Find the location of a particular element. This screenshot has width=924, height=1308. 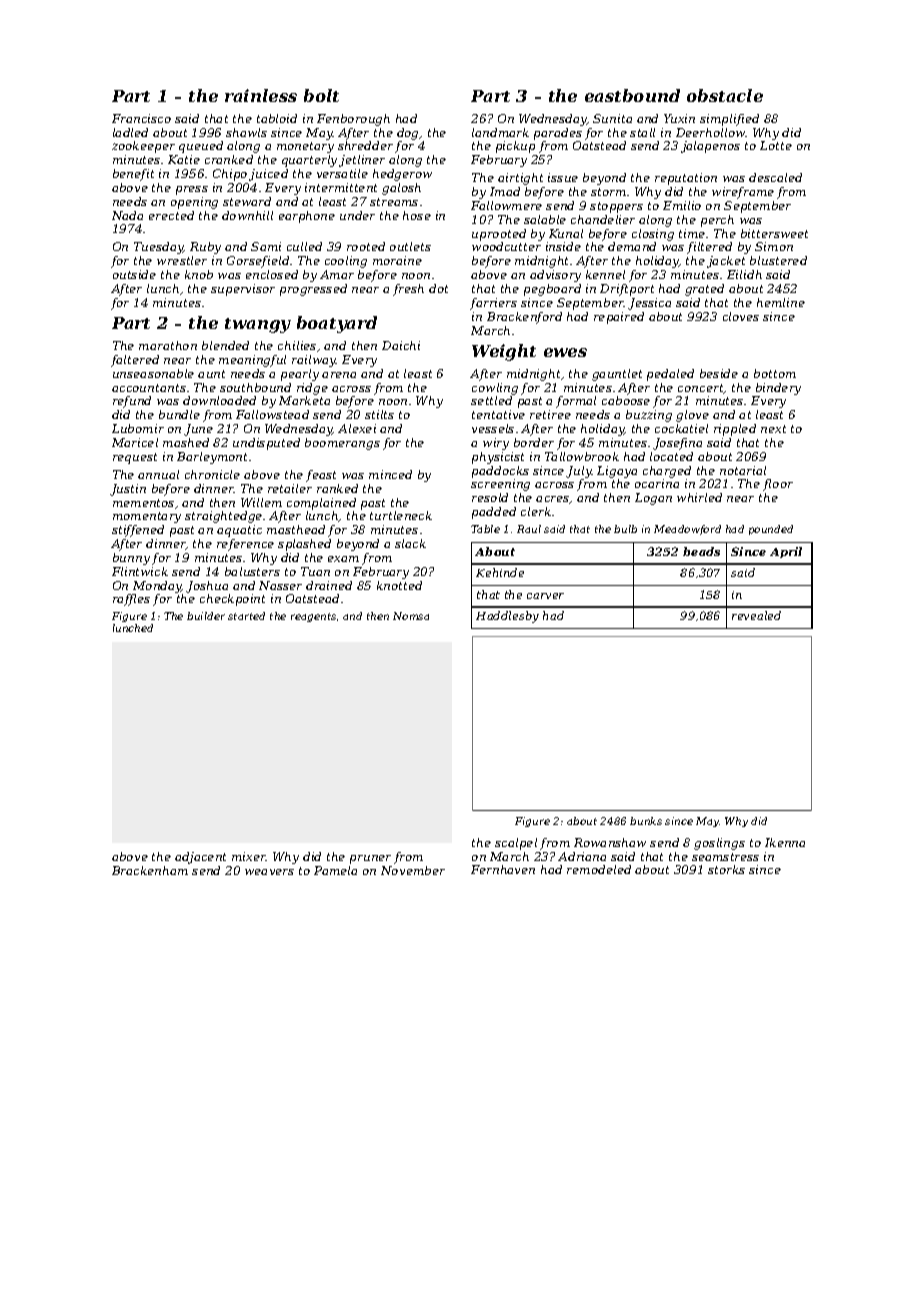

Brackenham is located at coordinates (150, 870).
